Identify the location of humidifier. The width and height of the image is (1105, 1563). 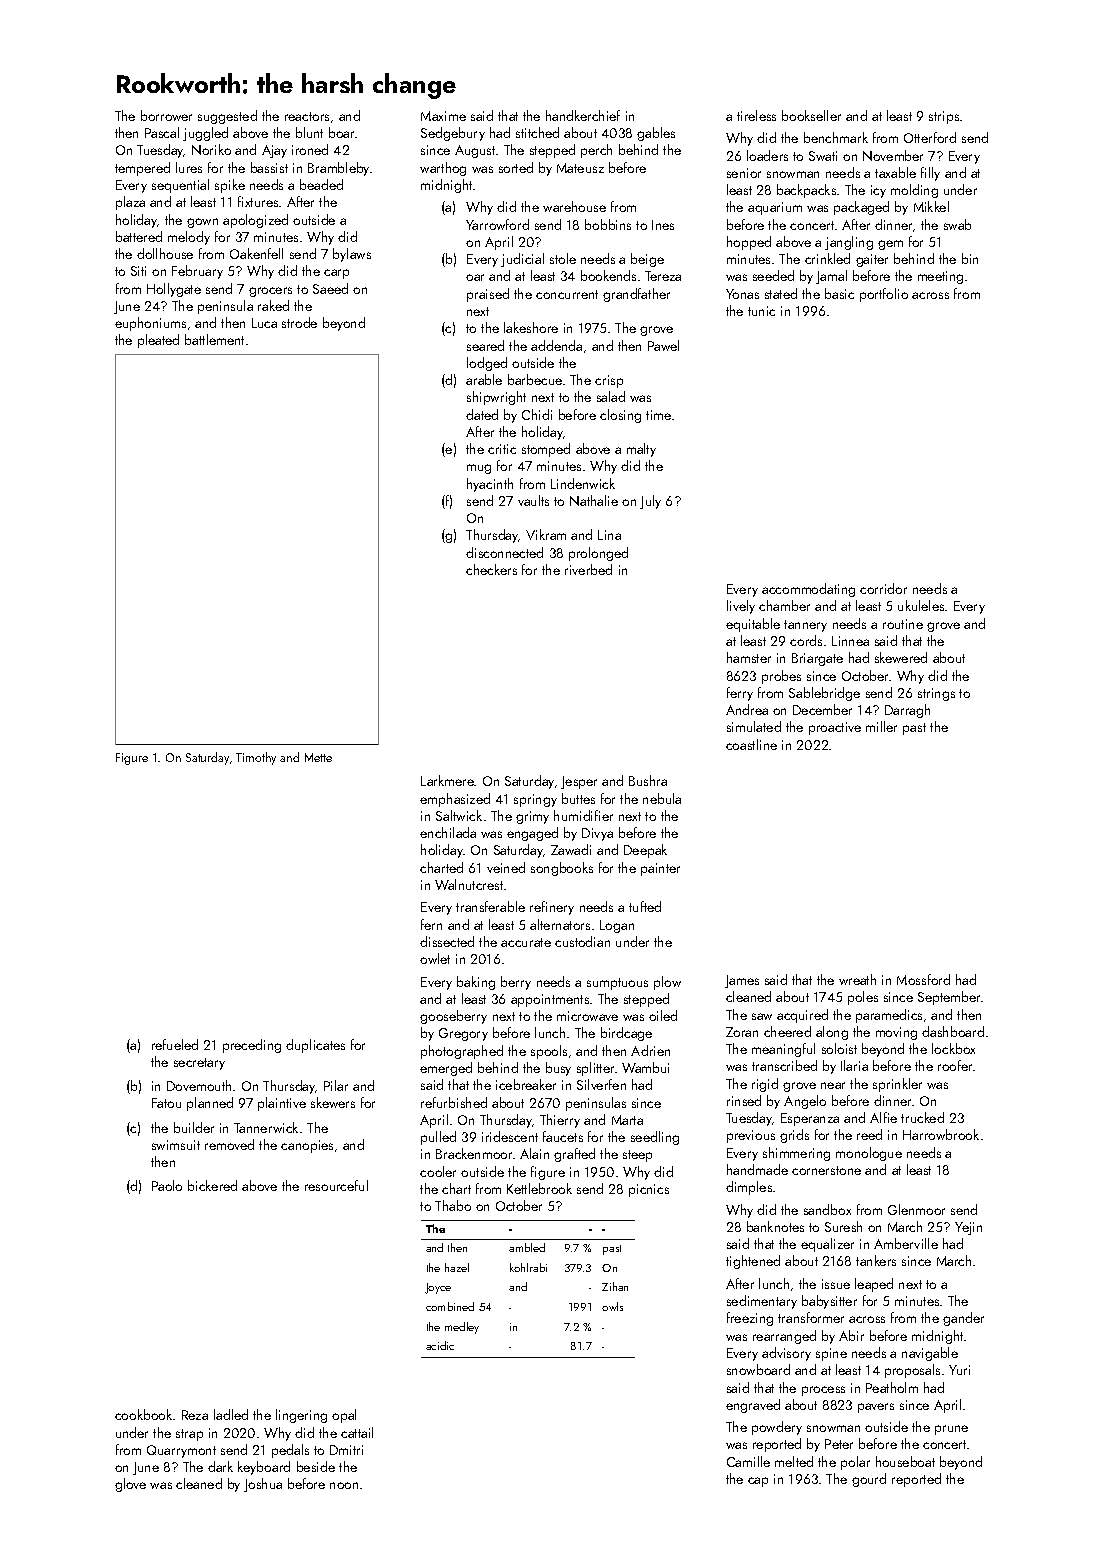
(583, 815).
